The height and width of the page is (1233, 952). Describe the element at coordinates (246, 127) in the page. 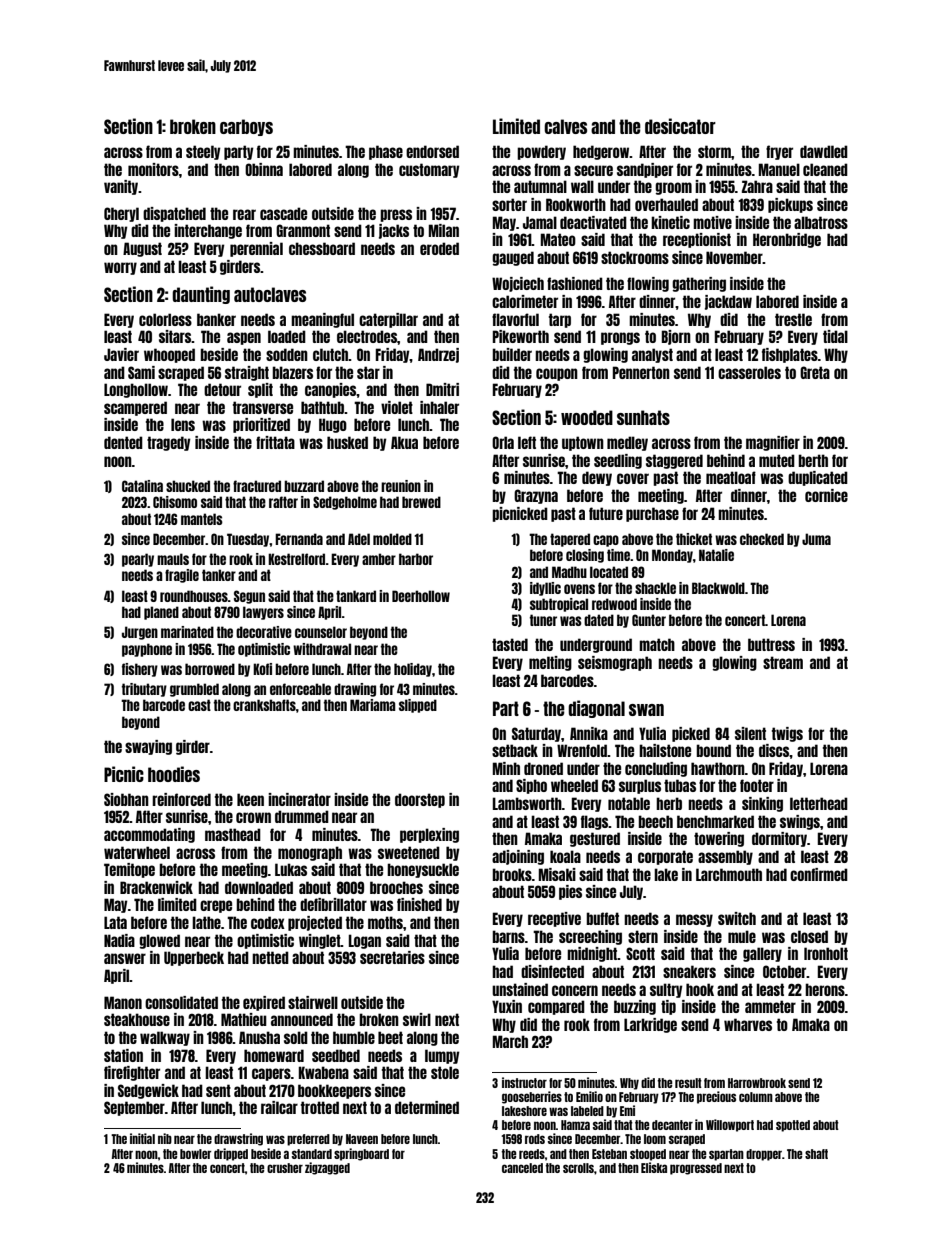

I see `carboys` at that location.
